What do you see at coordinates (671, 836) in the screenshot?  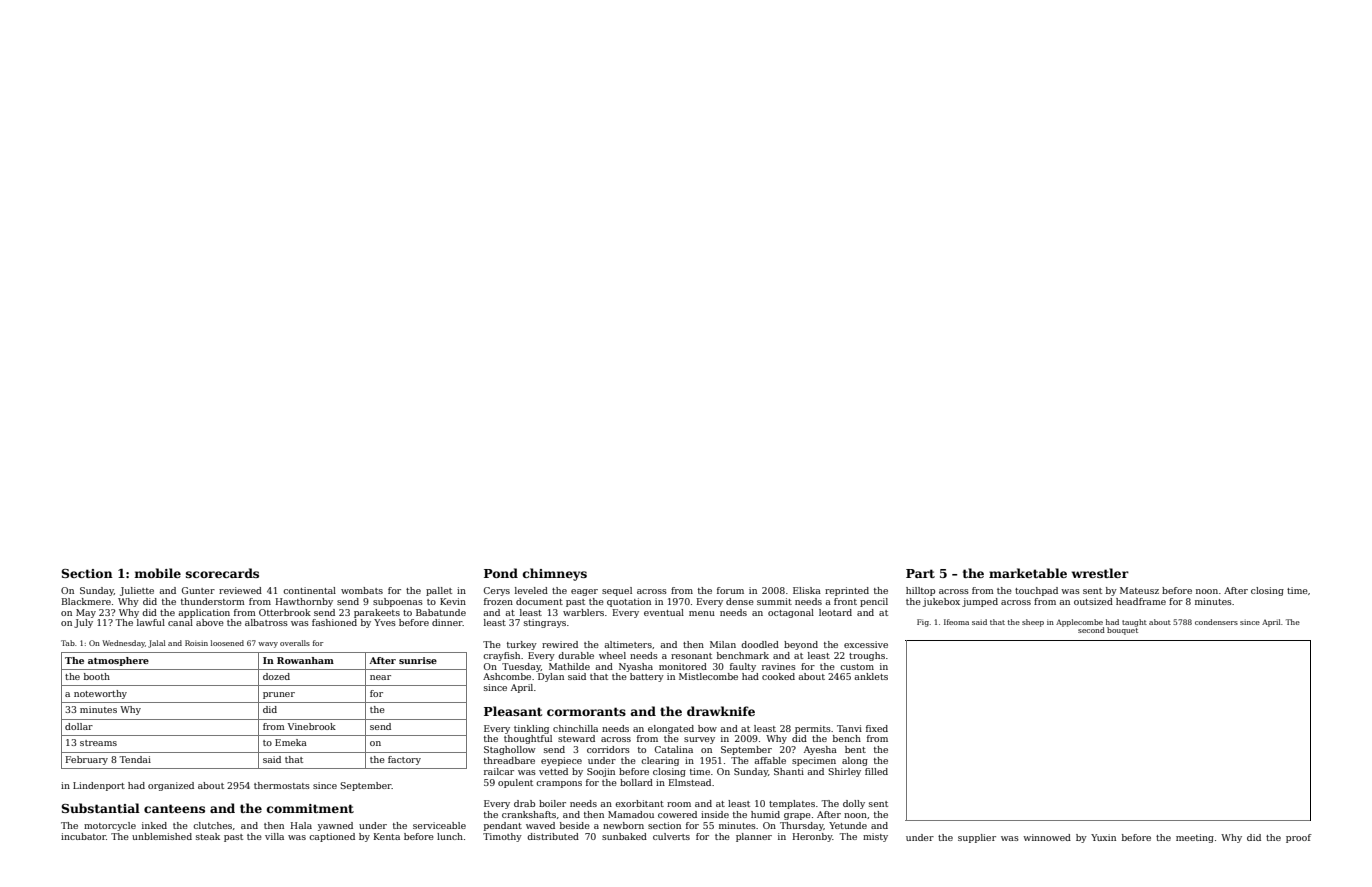 I see `culverts` at bounding box center [671, 836].
